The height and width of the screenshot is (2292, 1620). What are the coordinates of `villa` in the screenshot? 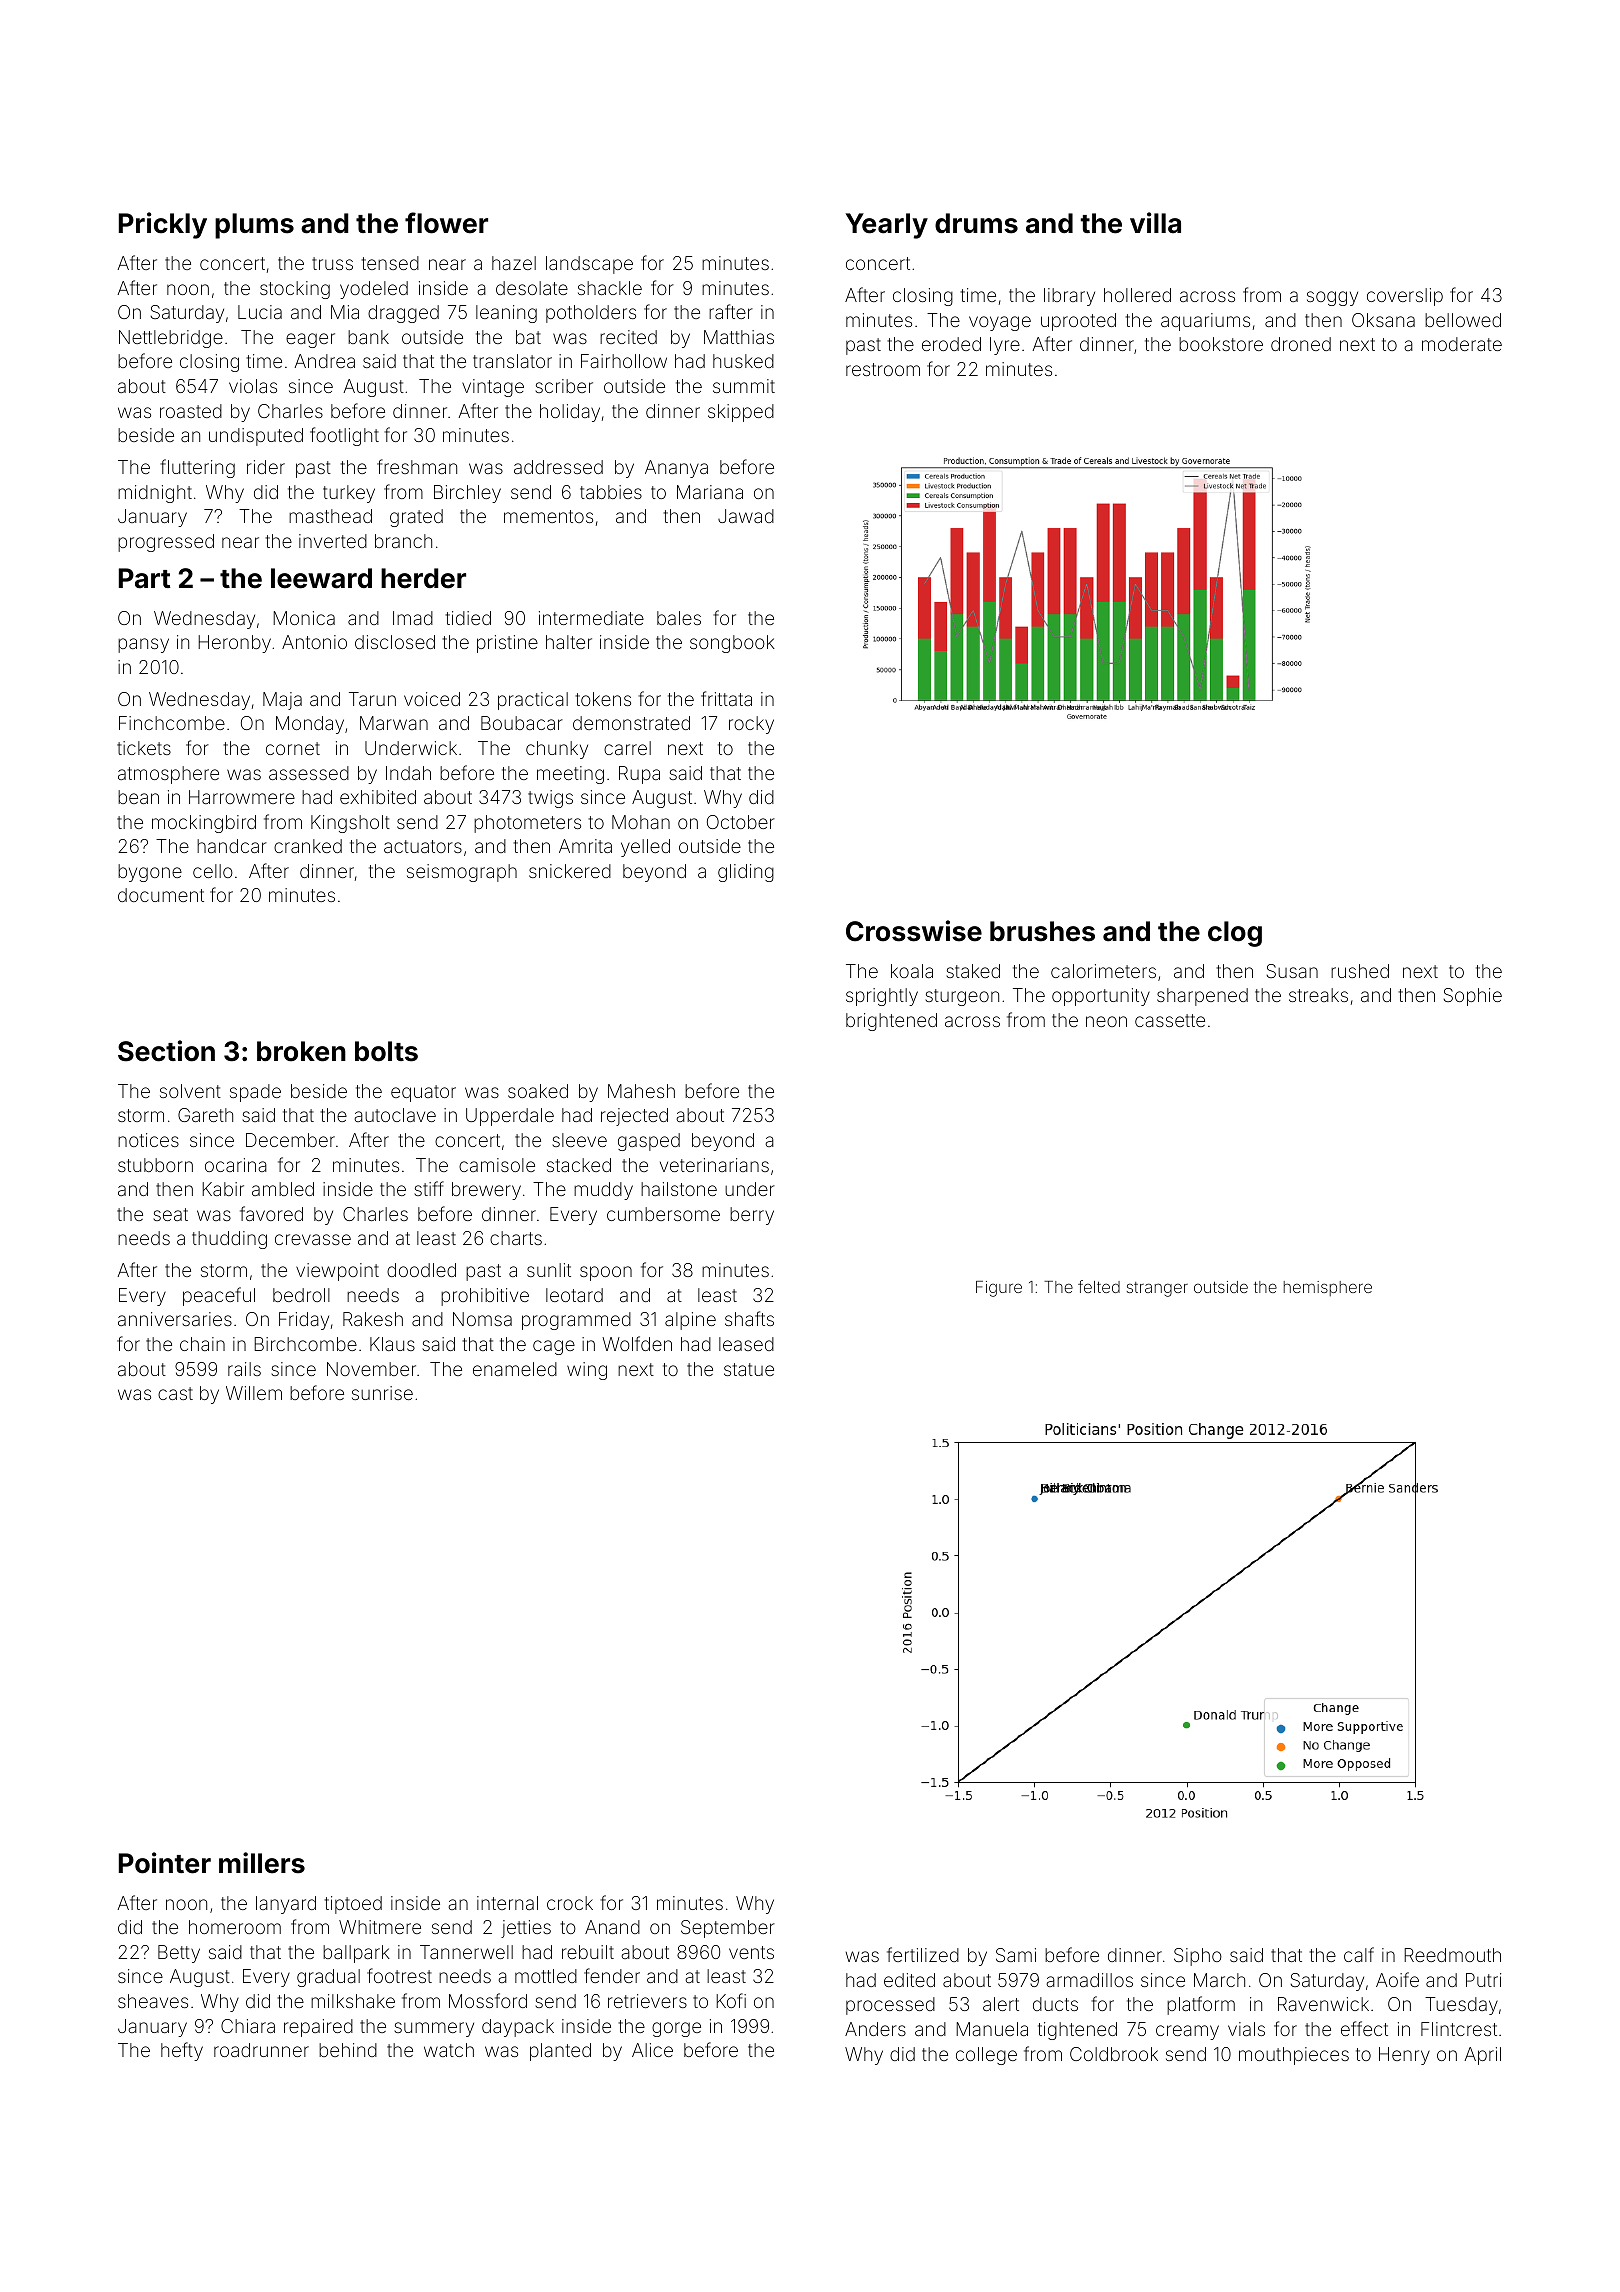 It's located at (1155, 223).
